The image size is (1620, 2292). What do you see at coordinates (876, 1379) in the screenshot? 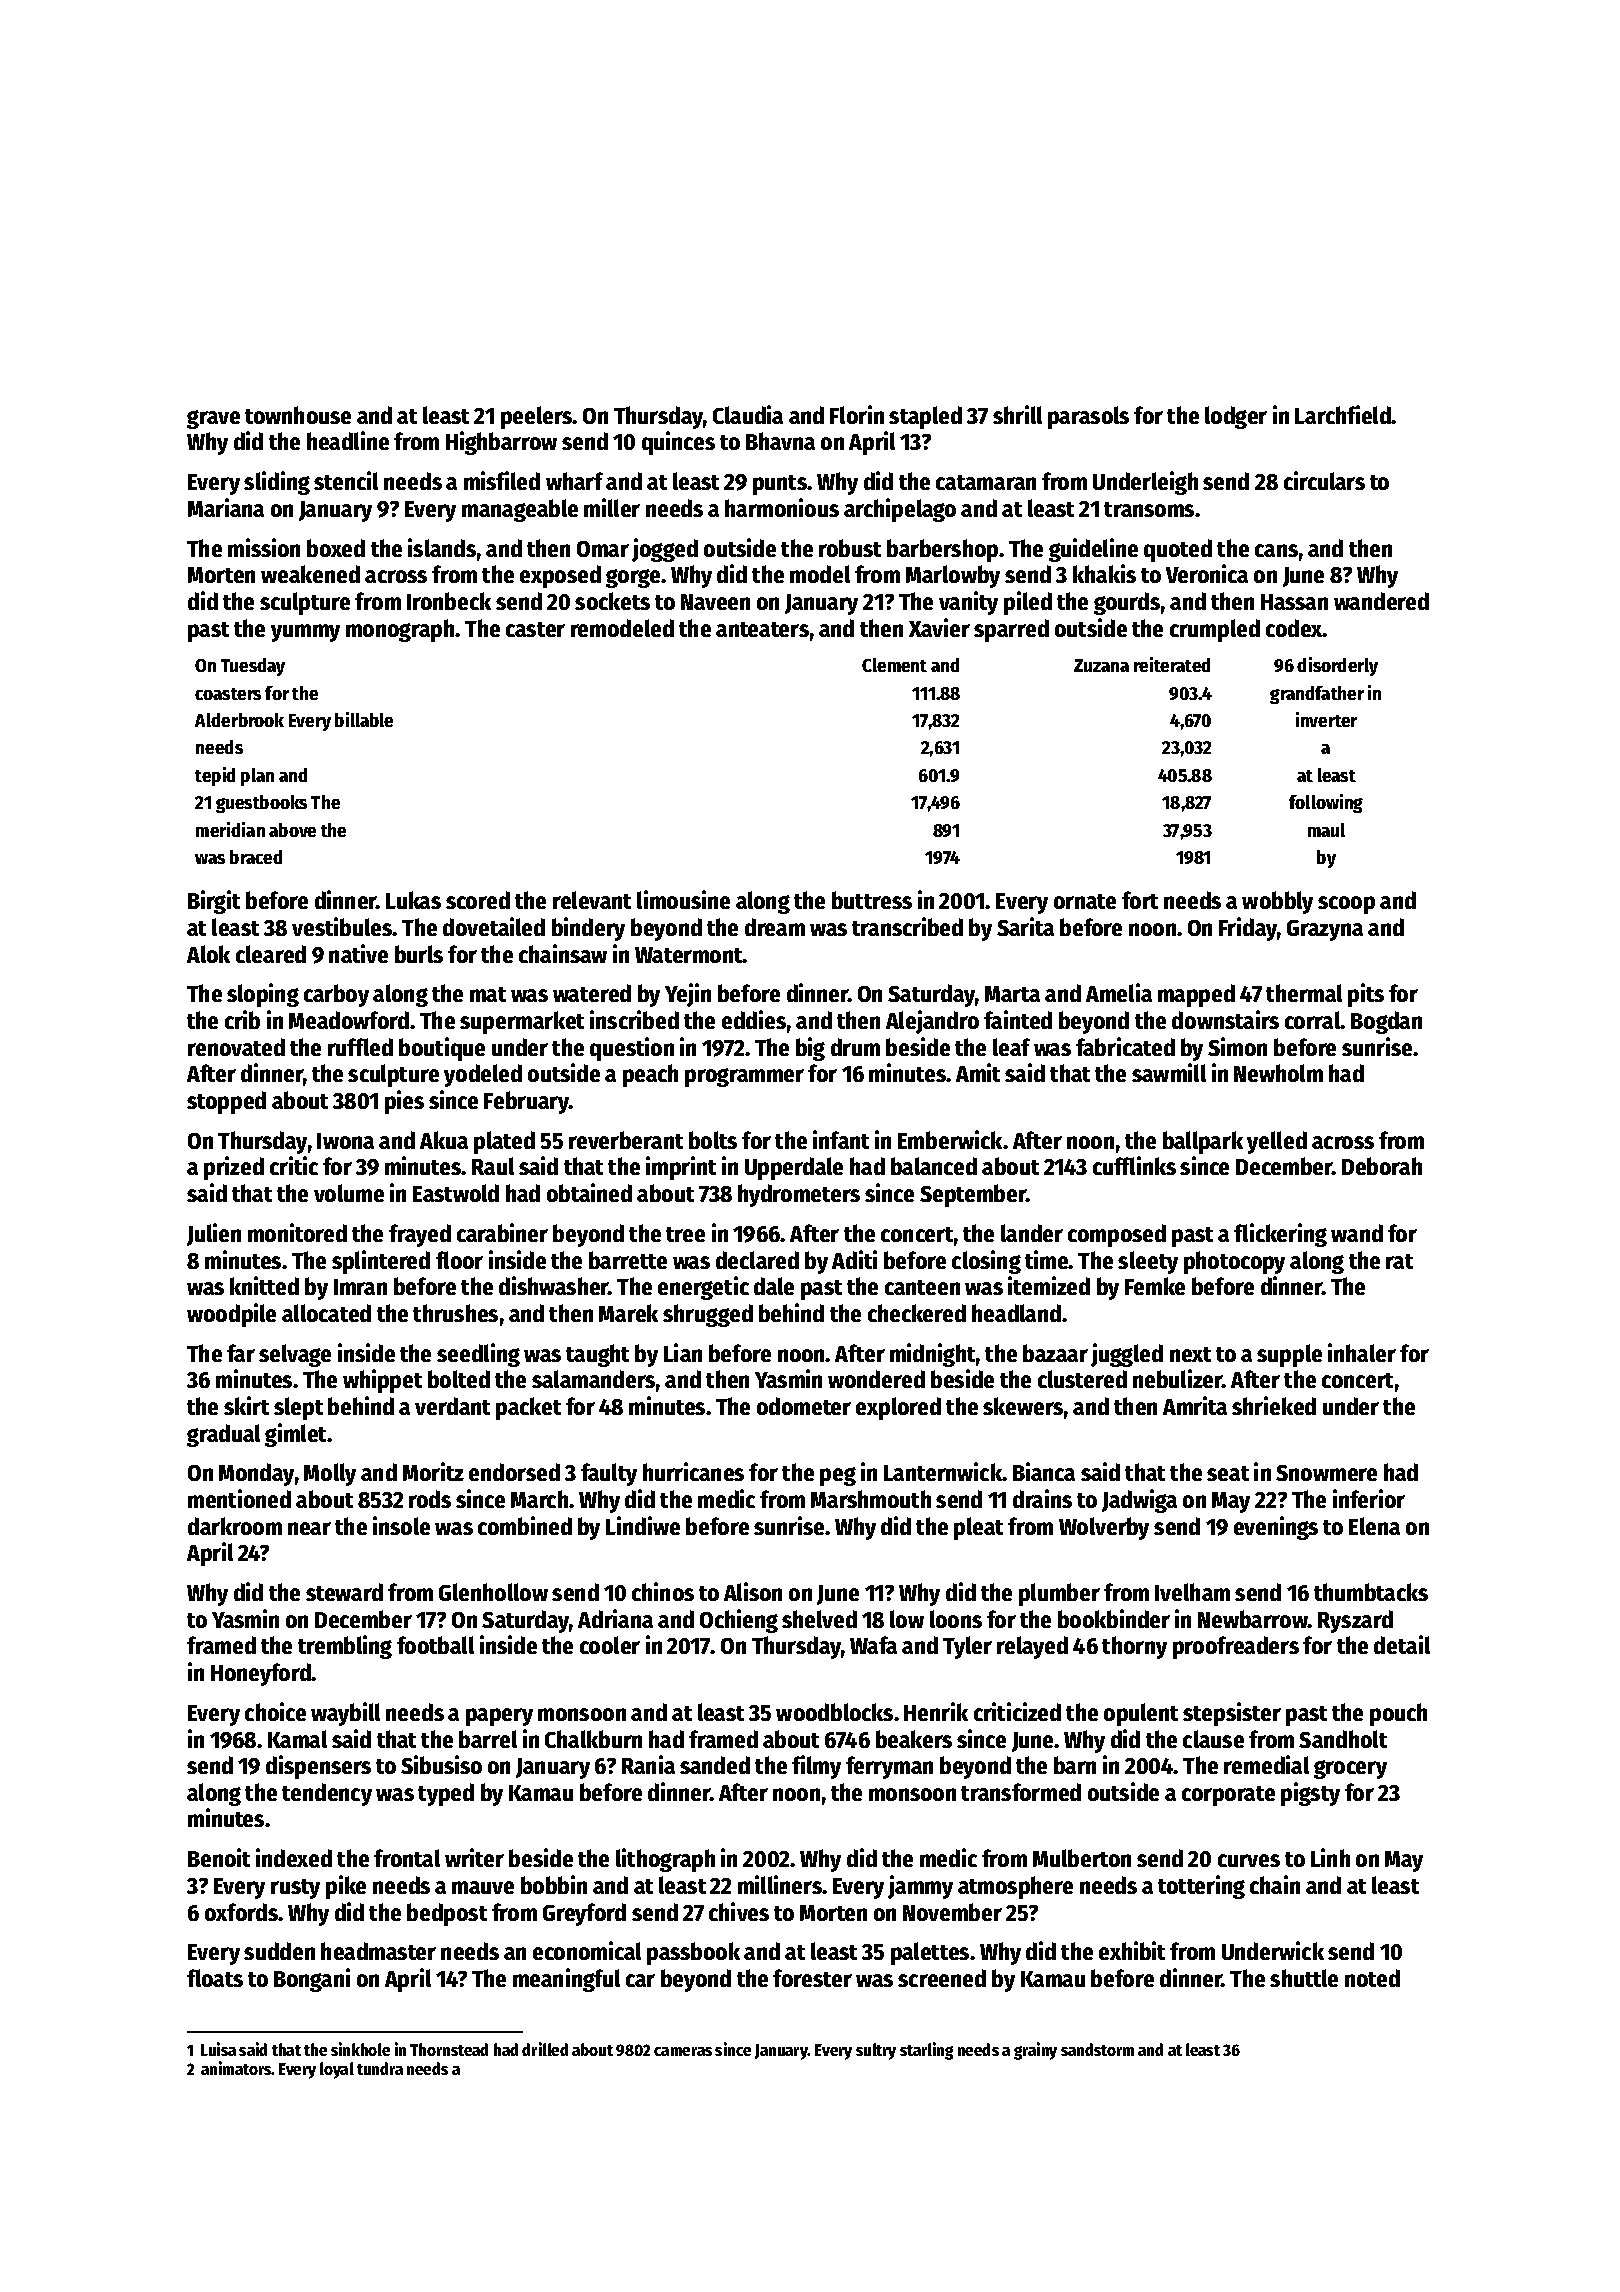
I see `wondered` at bounding box center [876, 1379].
